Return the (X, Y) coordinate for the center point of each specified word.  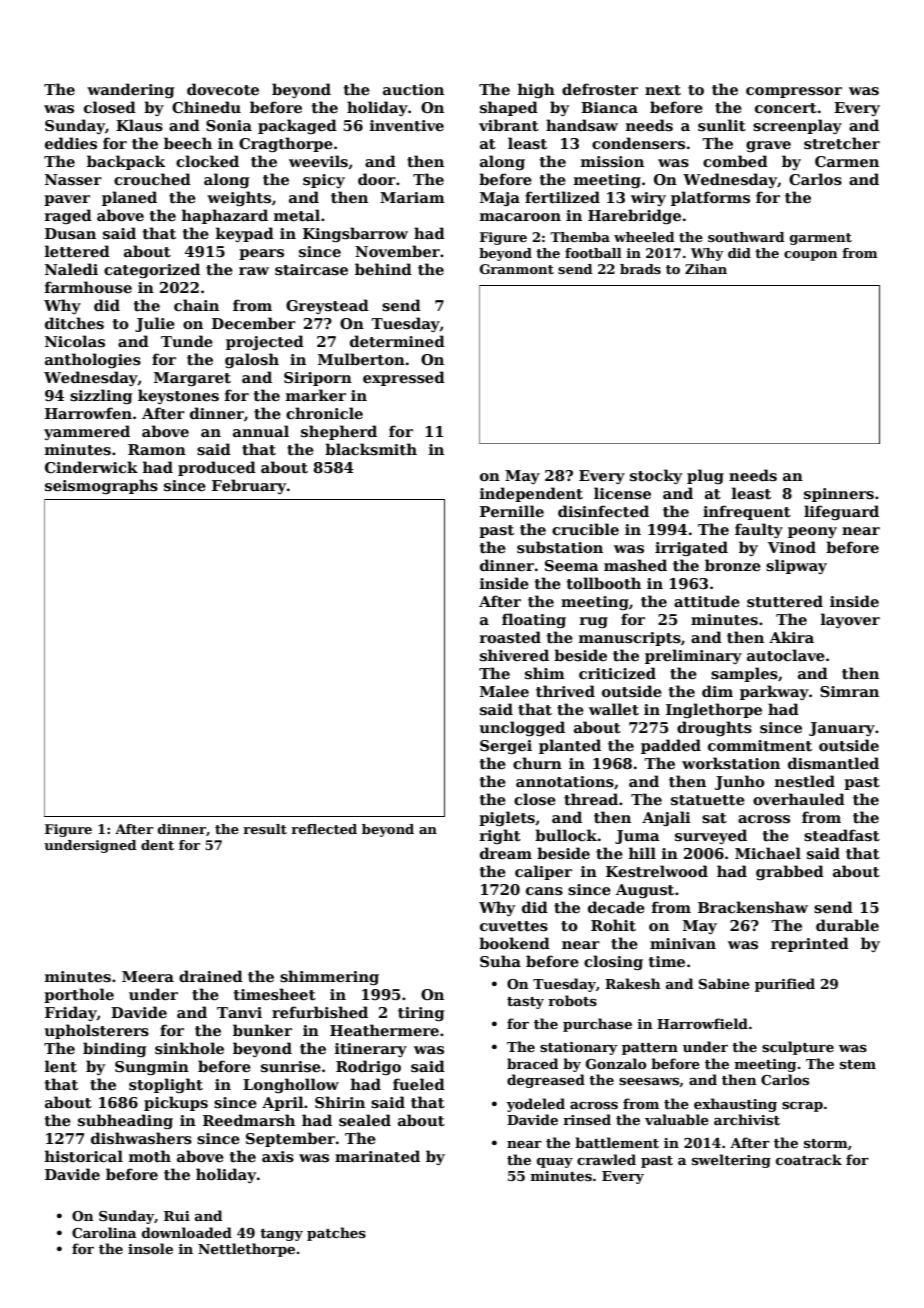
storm (826, 1143)
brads (640, 269)
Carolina (104, 1232)
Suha (500, 961)
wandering (130, 90)
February (249, 486)
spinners (839, 495)
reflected (324, 829)
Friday (71, 1013)
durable (847, 925)
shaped (509, 108)
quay (555, 1163)
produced (217, 468)
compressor (794, 92)
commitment (760, 745)
